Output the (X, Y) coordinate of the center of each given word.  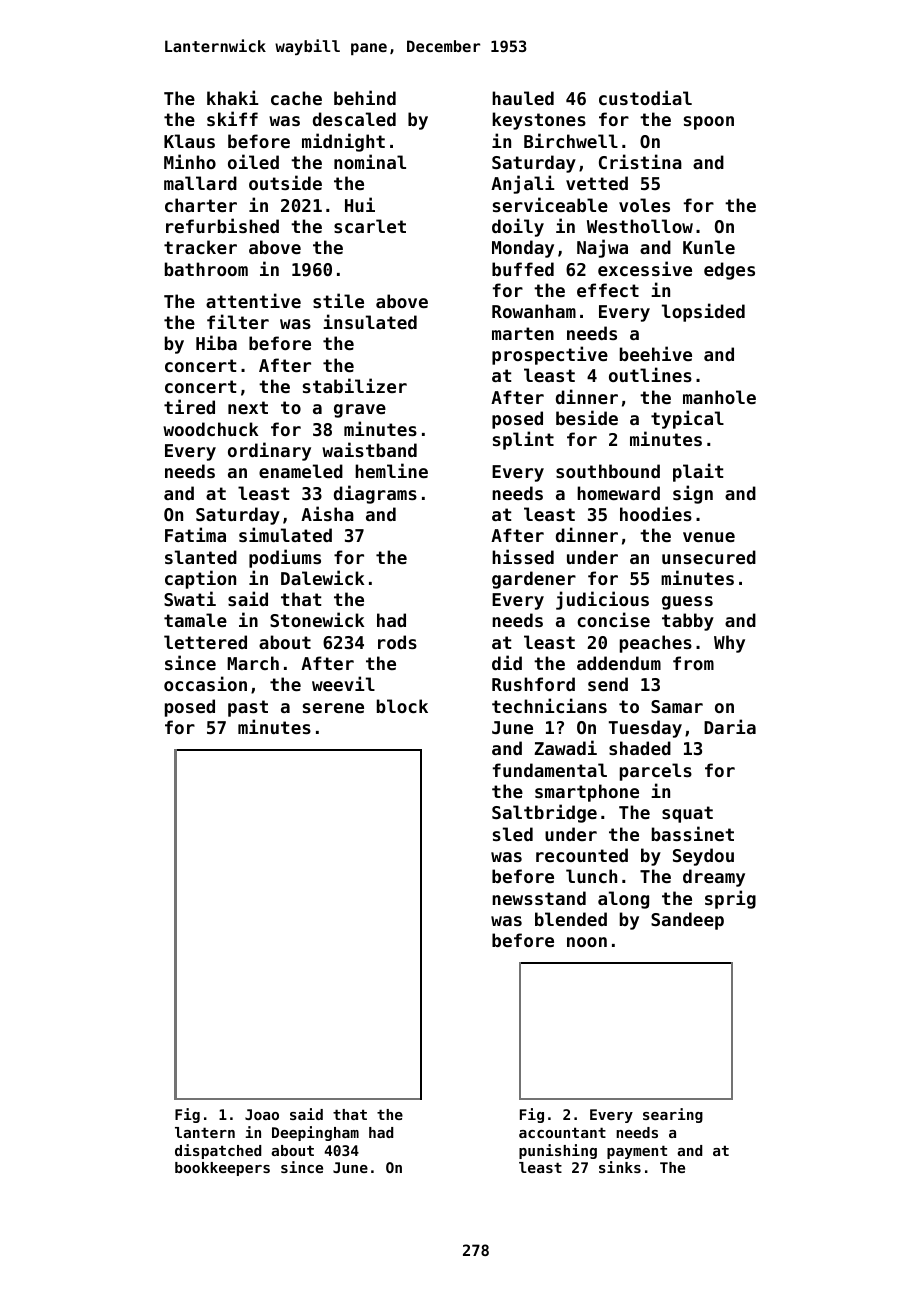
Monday (523, 249)
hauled (523, 98)
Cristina (640, 161)
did (507, 662)
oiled (253, 161)
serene (333, 708)
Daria (730, 726)
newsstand (539, 898)
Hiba (216, 342)
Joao (262, 1114)
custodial (645, 97)
